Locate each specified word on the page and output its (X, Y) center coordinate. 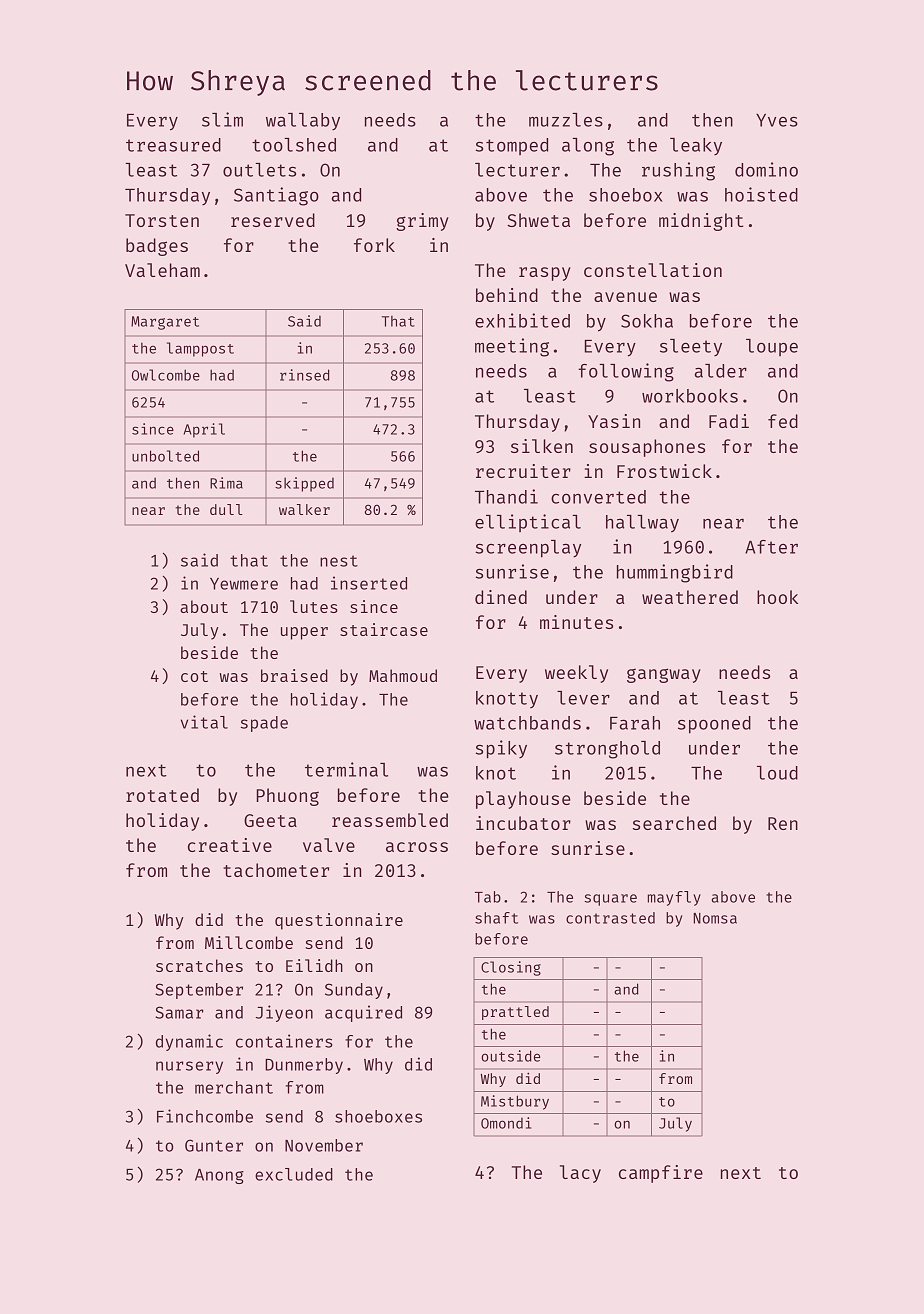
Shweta (538, 220)
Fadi (729, 421)
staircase (384, 629)
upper (304, 633)
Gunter (214, 1145)
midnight (701, 222)
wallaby (303, 121)
